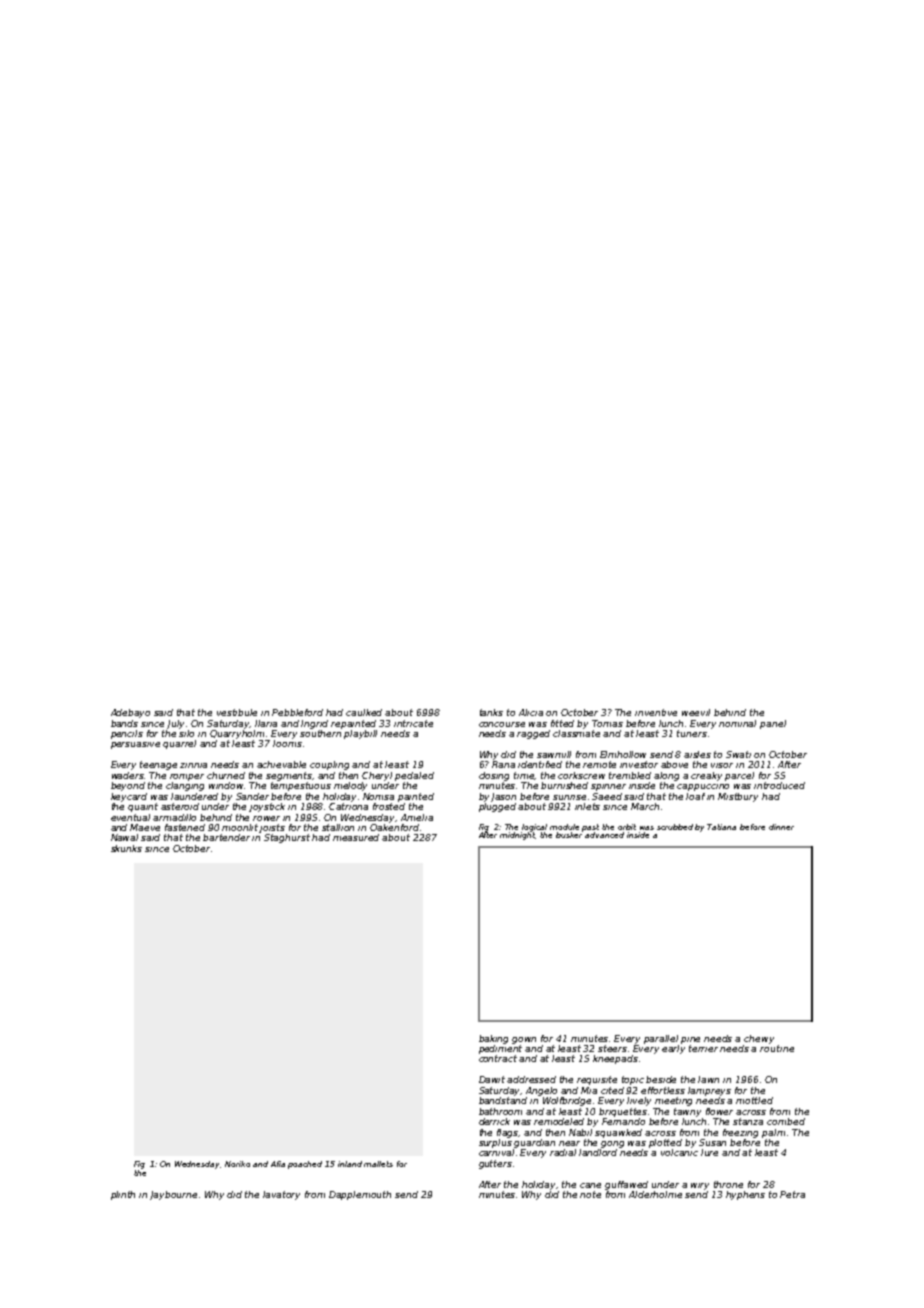  Describe the element at coordinates (493, 1039) in the screenshot. I see `baking` at that location.
